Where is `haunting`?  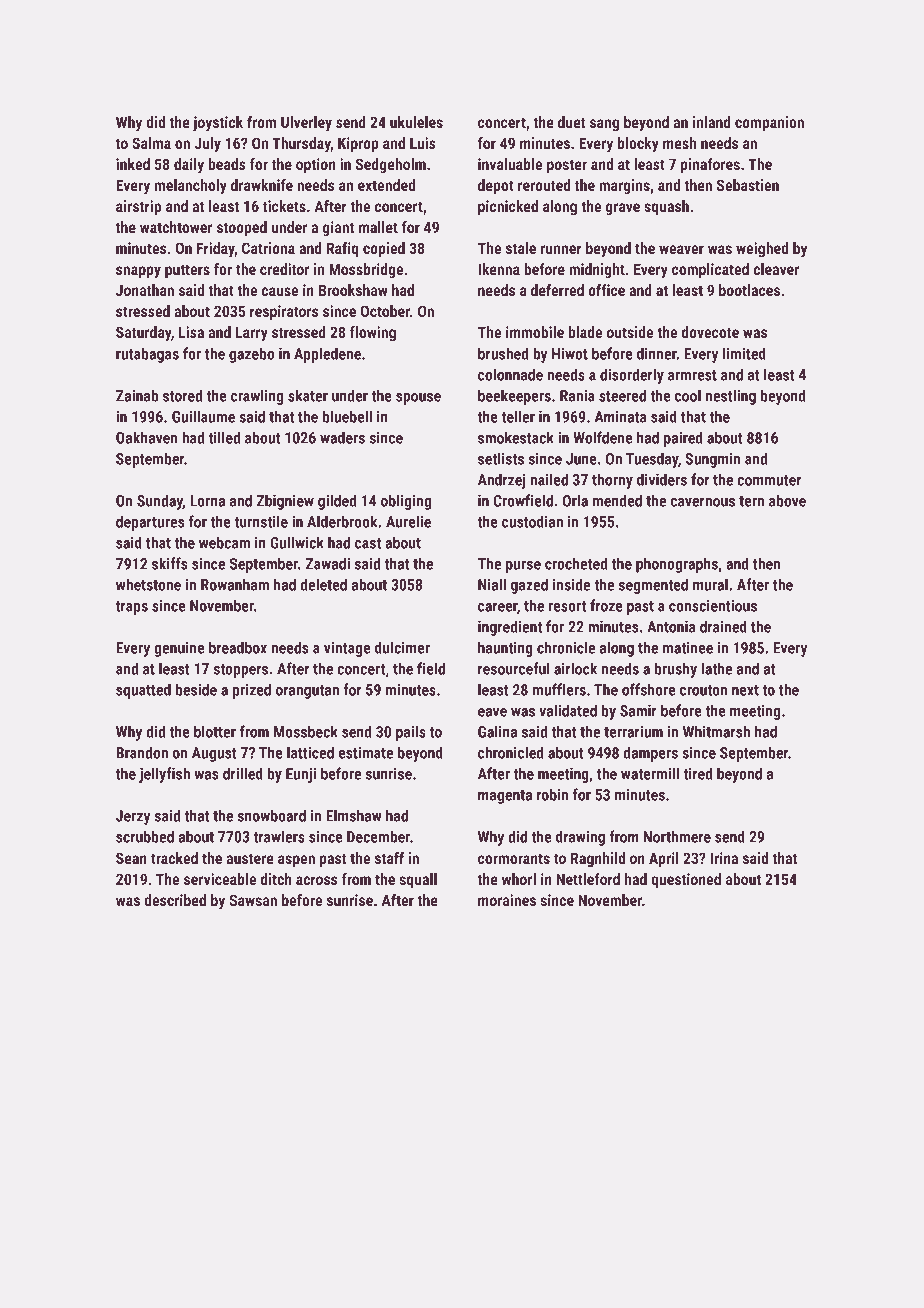 haunting is located at coordinates (505, 649).
